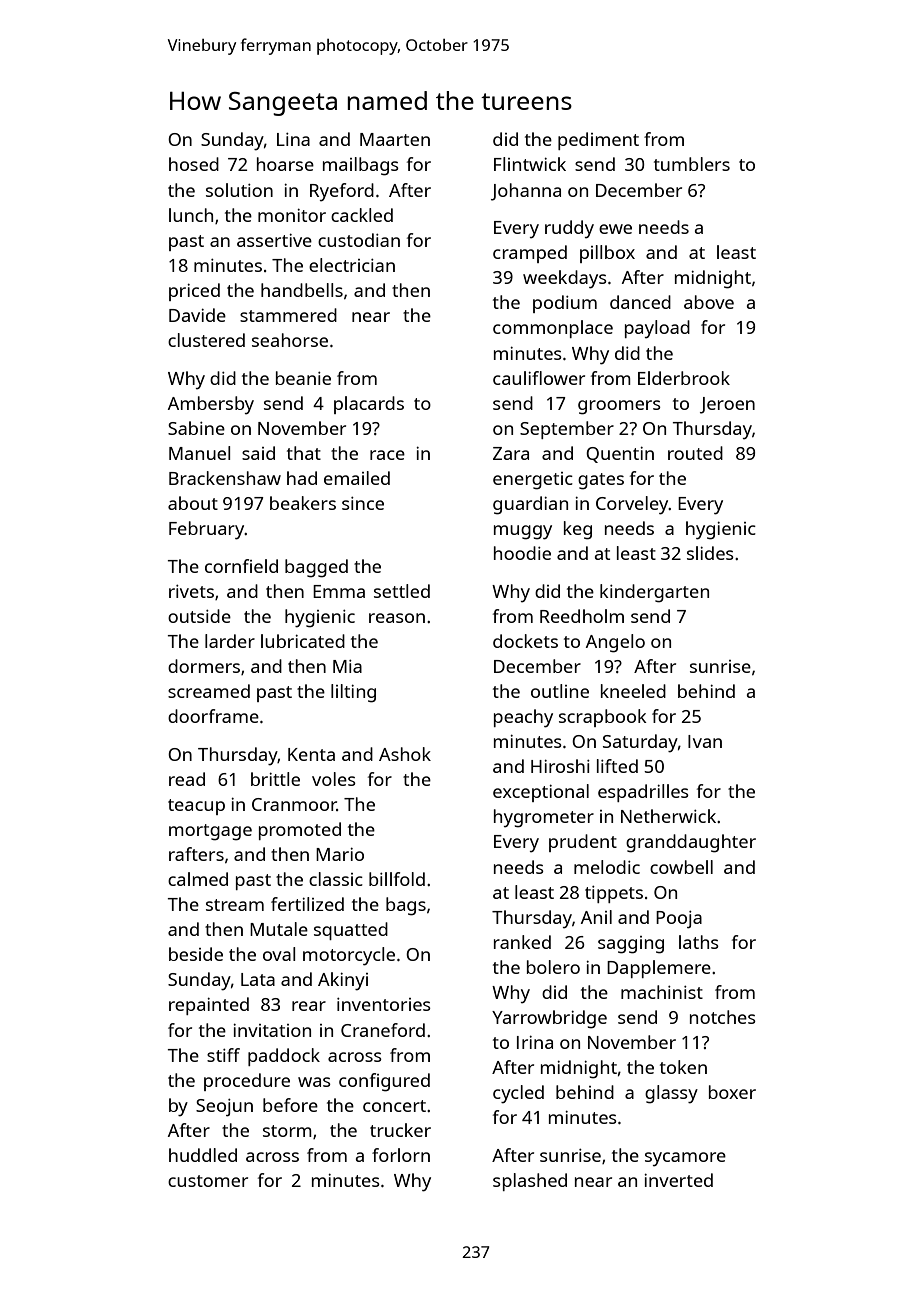 Image resolution: width=924 pixels, height=1311 pixels. Describe the element at coordinates (401, 1155) in the screenshot. I see `forlorn` at that location.
